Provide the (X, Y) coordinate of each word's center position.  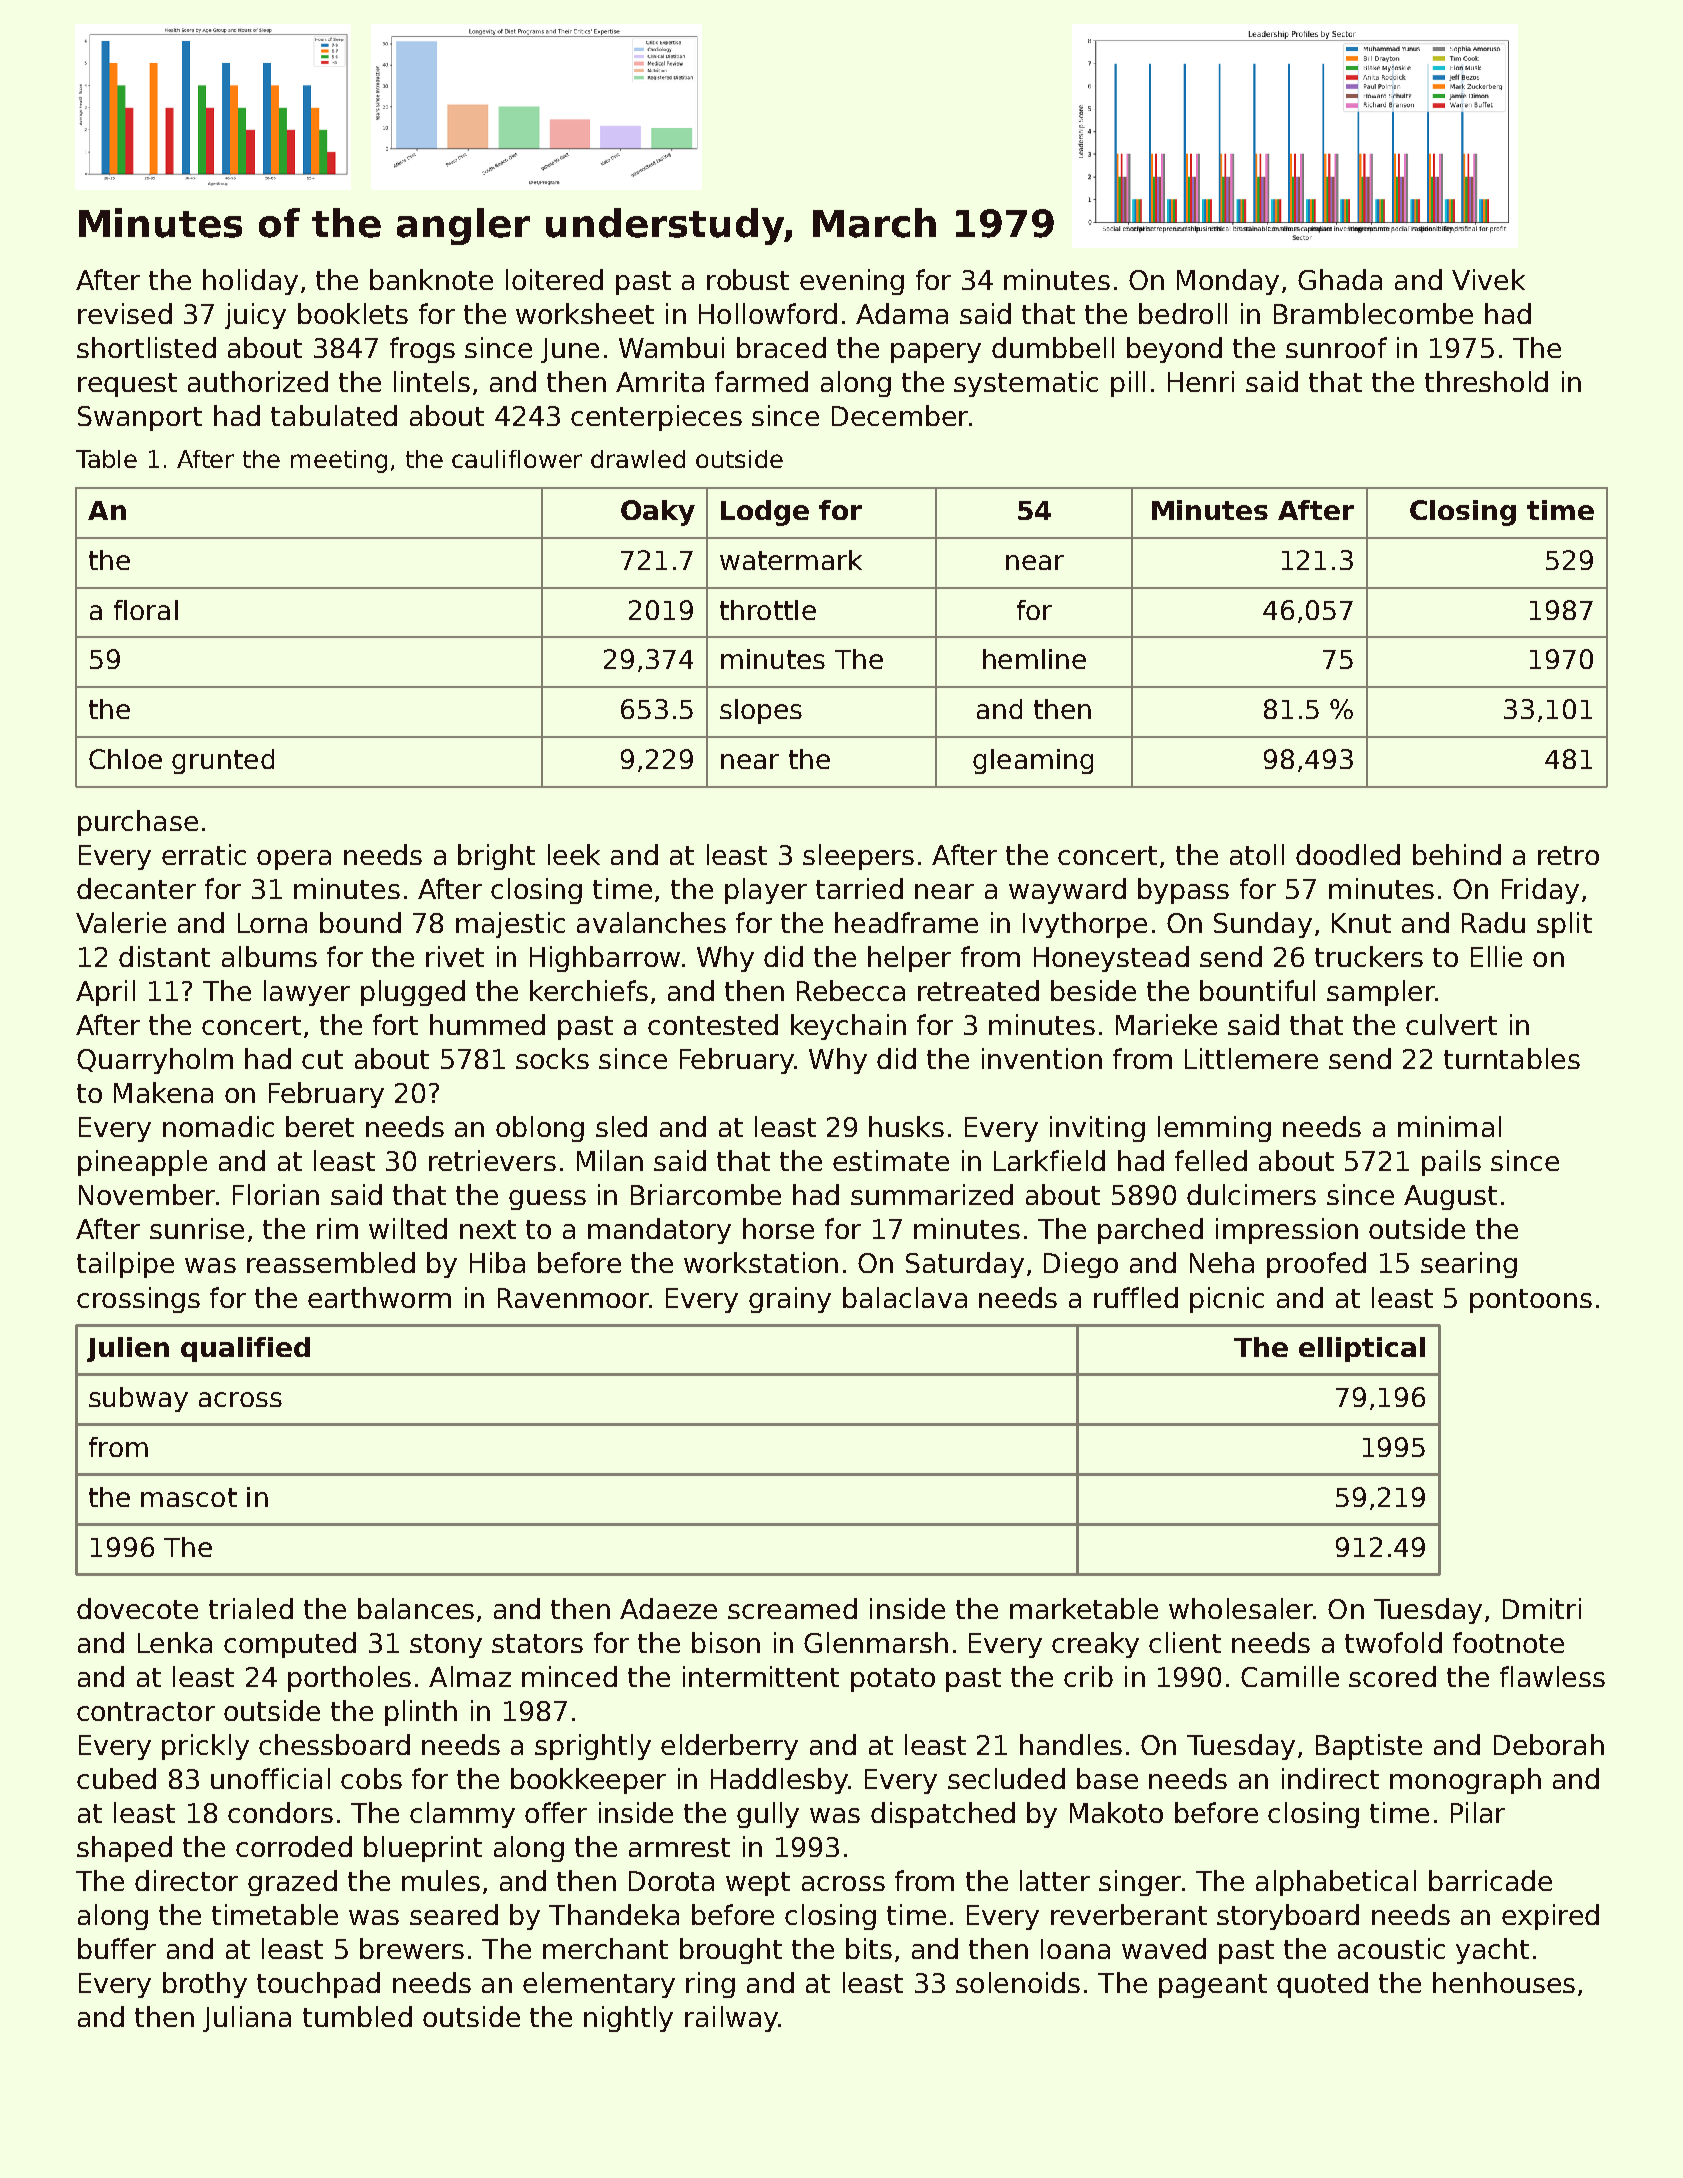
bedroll (1183, 313)
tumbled (357, 2016)
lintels (432, 381)
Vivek (1488, 279)
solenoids (1018, 1982)
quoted (1322, 1985)
